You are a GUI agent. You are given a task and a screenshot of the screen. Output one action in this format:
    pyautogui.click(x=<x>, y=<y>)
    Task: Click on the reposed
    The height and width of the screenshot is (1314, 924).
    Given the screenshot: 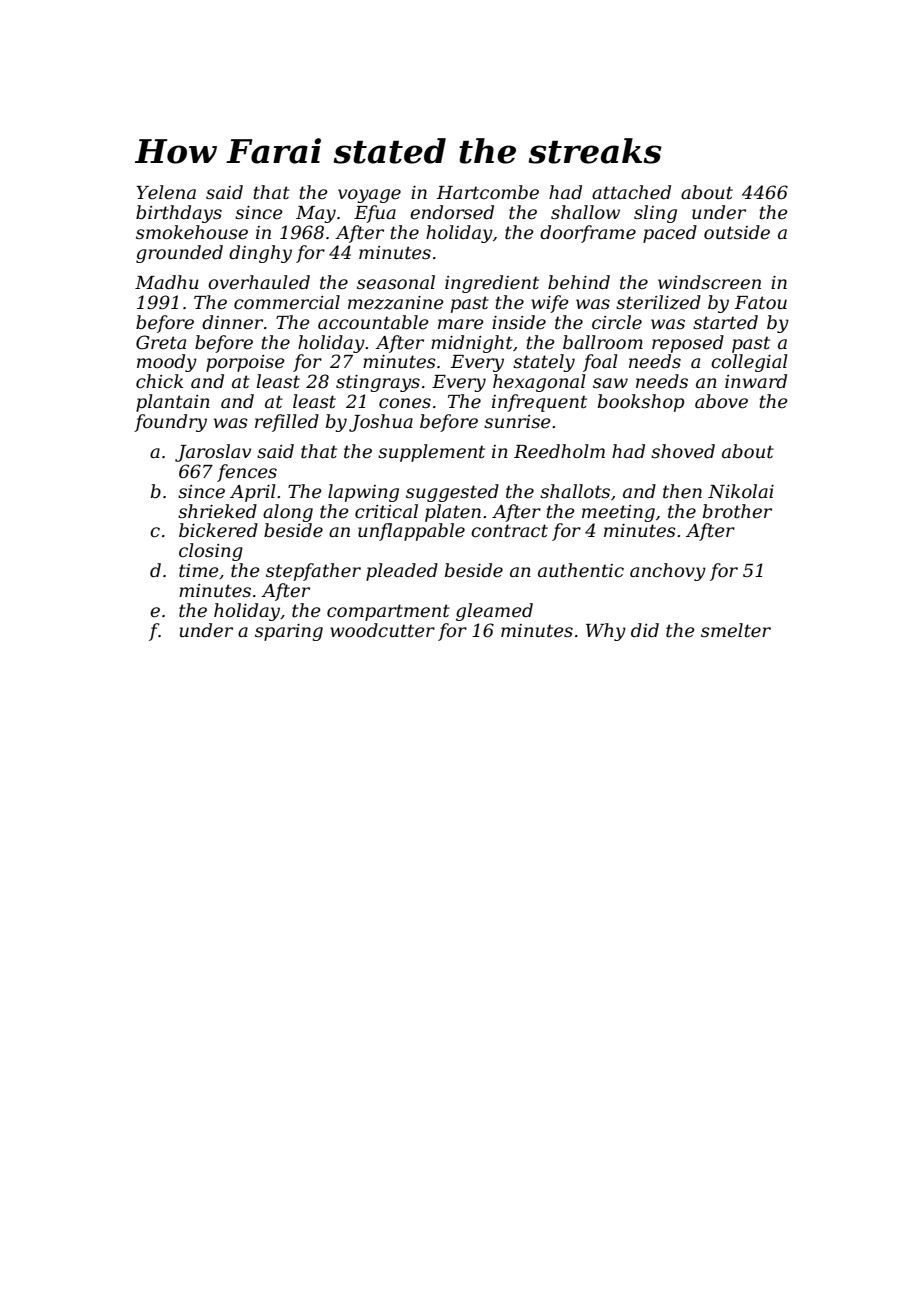 What is the action you would take?
    pyautogui.click(x=688, y=344)
